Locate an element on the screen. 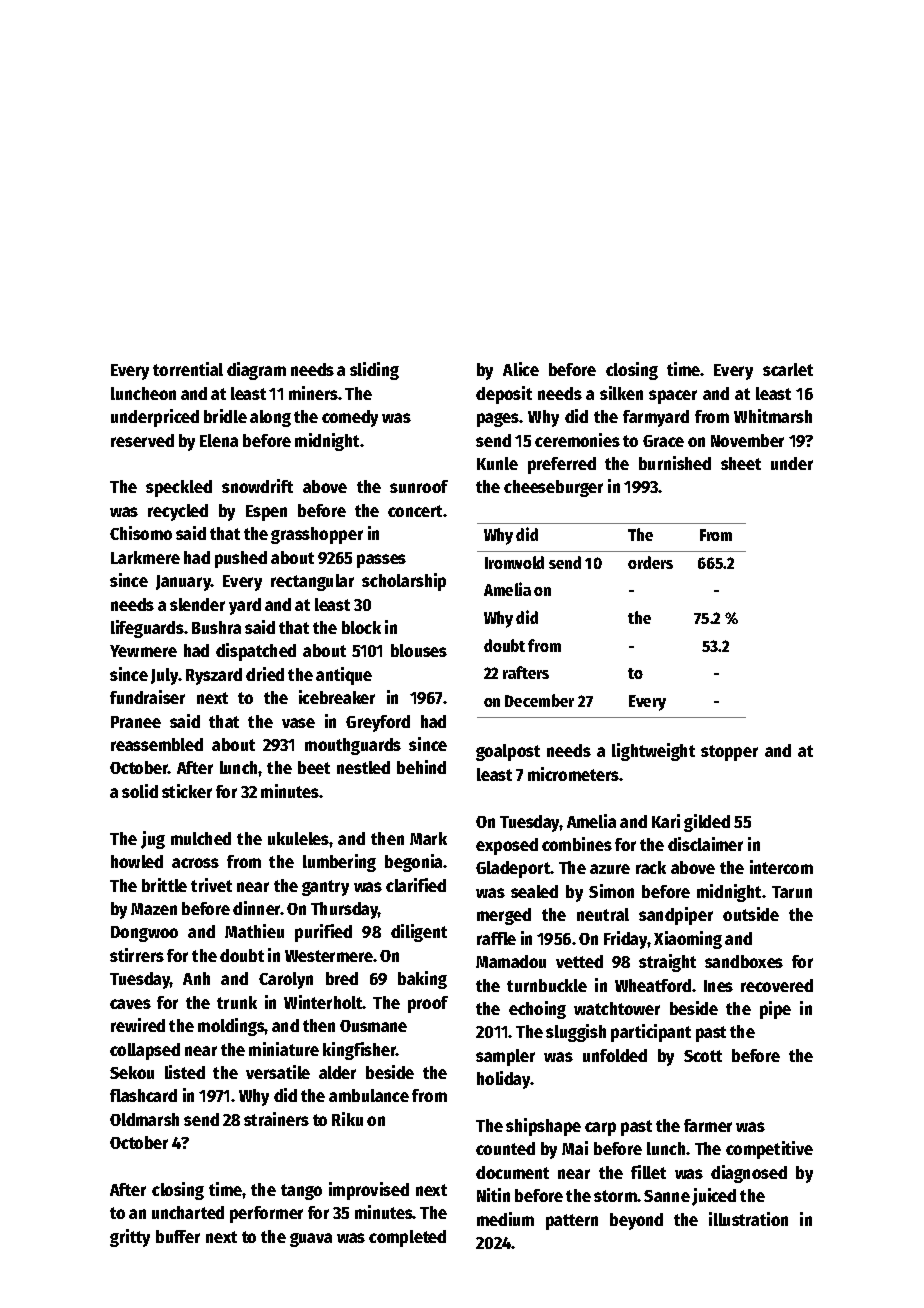 The image size is (924, 1308). Xiaoming is located at coordinates (688, 940).
